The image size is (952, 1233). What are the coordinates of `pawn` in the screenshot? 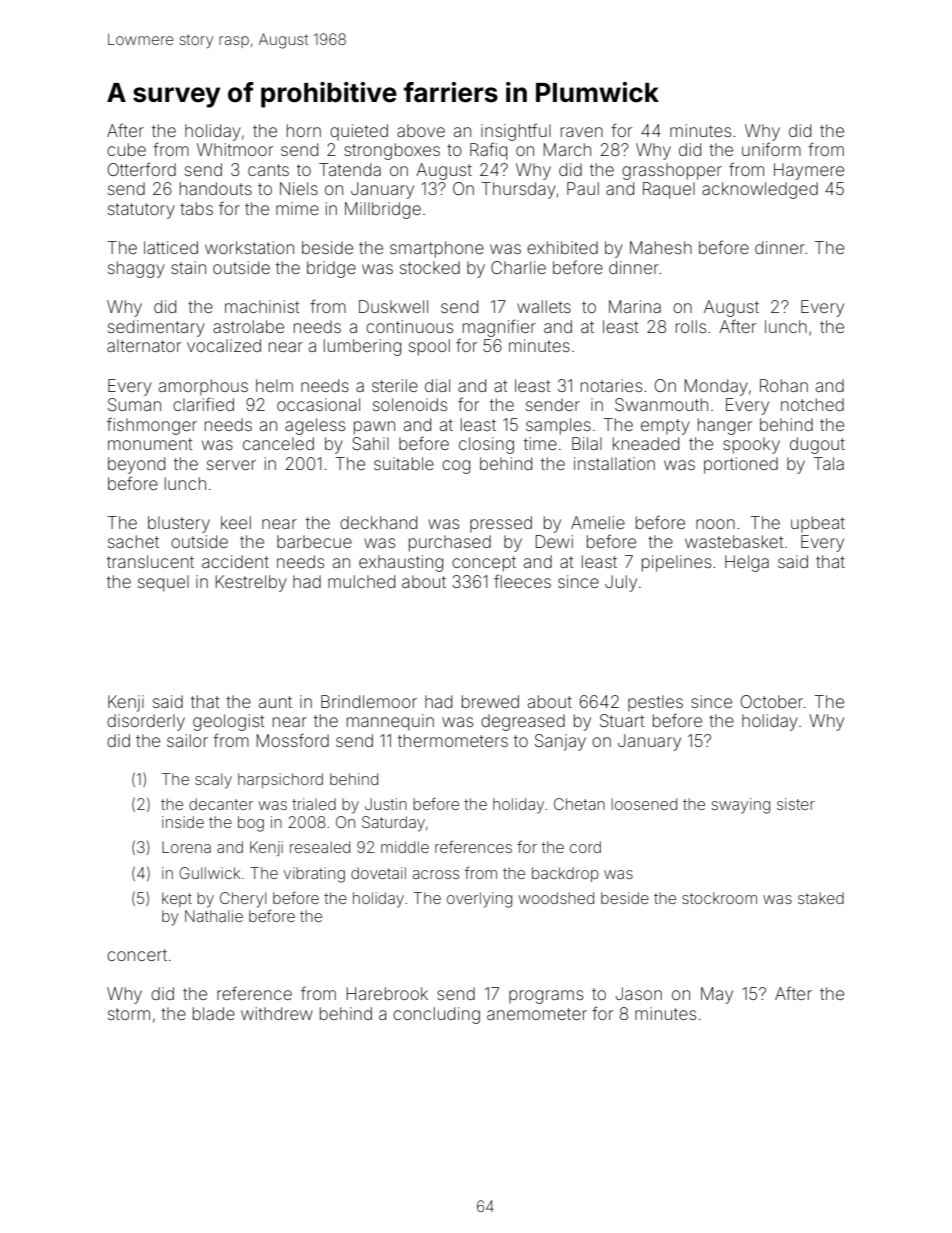 It's located at (374, 428).
